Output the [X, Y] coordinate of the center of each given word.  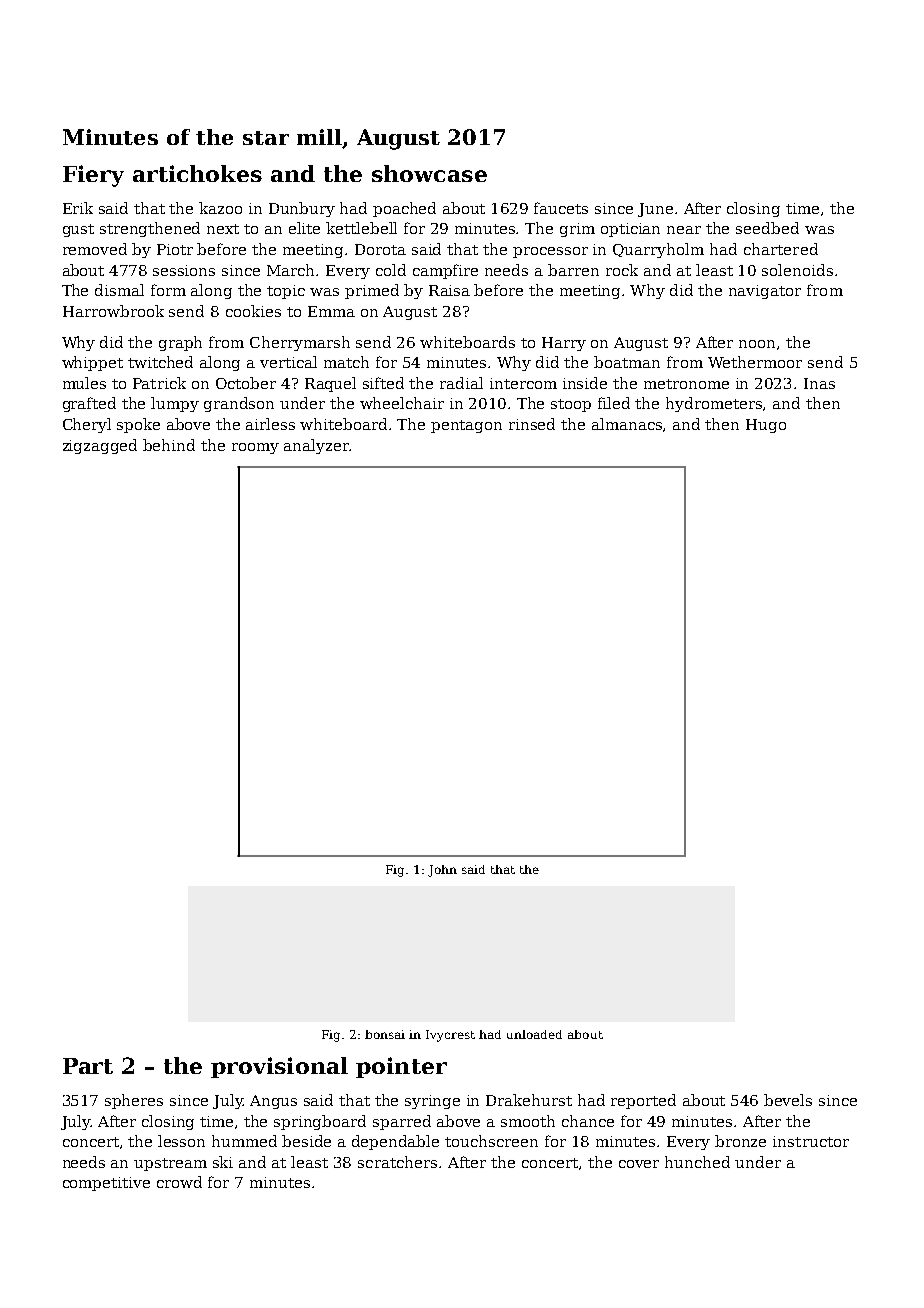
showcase [429, 173]
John [442, 871]
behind [169, 445]
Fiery [93, 176]
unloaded [534, 1034]
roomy [255, 448]
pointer [401, 1067]
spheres [134, 1101]
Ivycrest [450, 1036]
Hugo [766, 426]
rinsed [532, 424]
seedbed [767, 228]
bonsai [385, 1034]
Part [88, 1066]
